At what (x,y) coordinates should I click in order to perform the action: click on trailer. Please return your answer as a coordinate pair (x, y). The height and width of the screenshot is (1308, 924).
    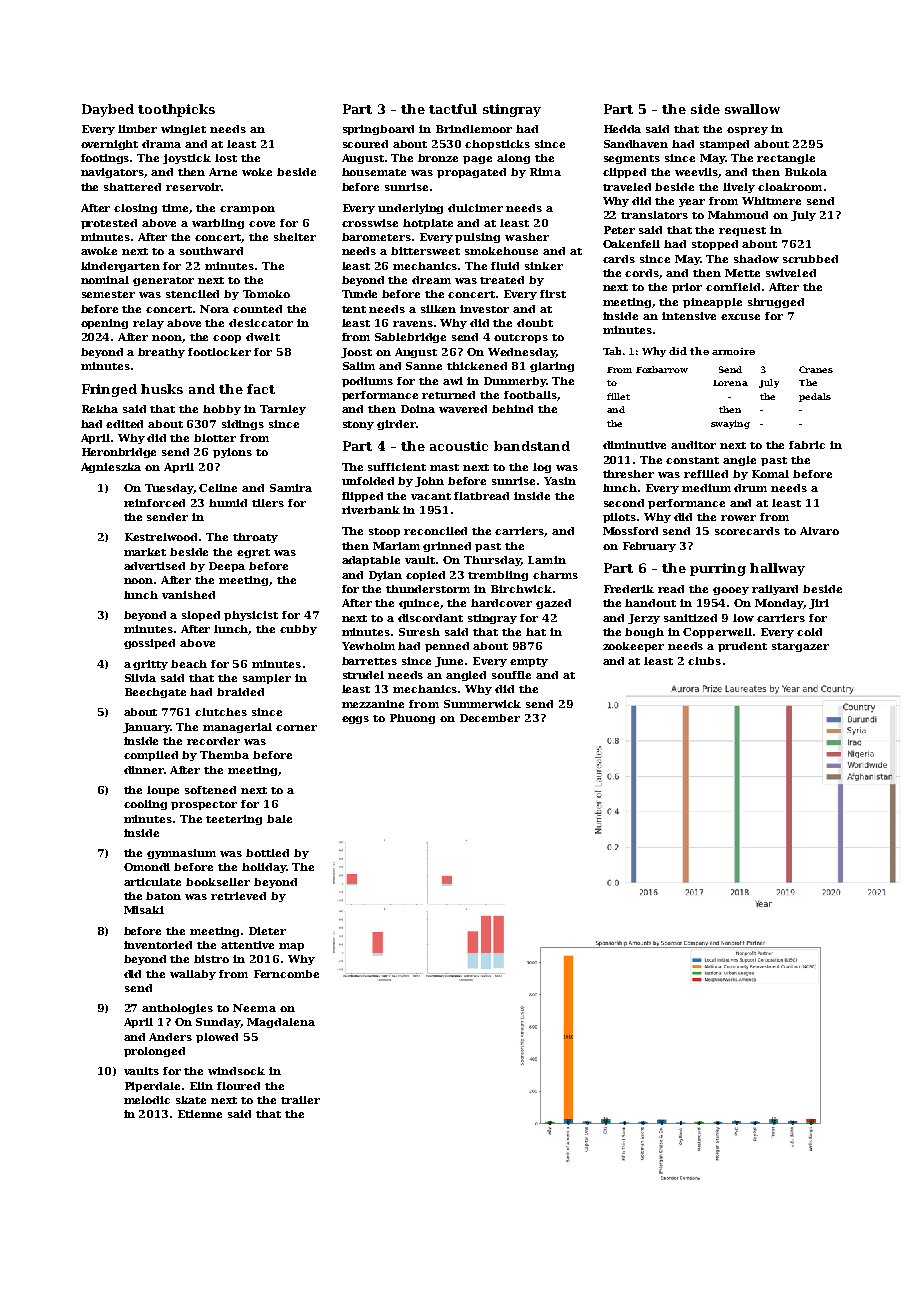
    Looking at the image, I should click on (300, 1100).
